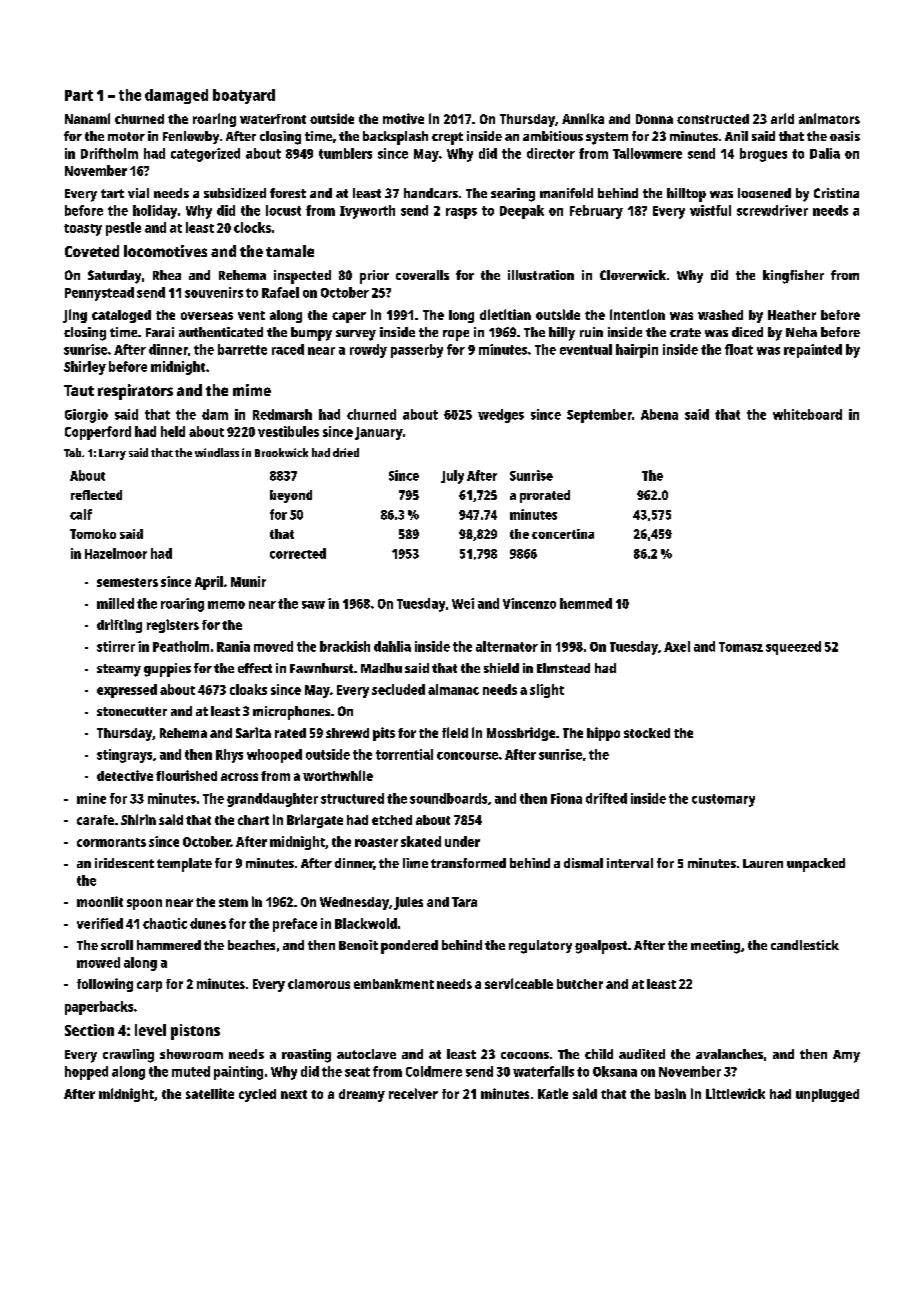 This screenshot has width=924, height=1308. Describe the element at coordinates (298, 553) in the screenshot. I see `corrected` at that location.
